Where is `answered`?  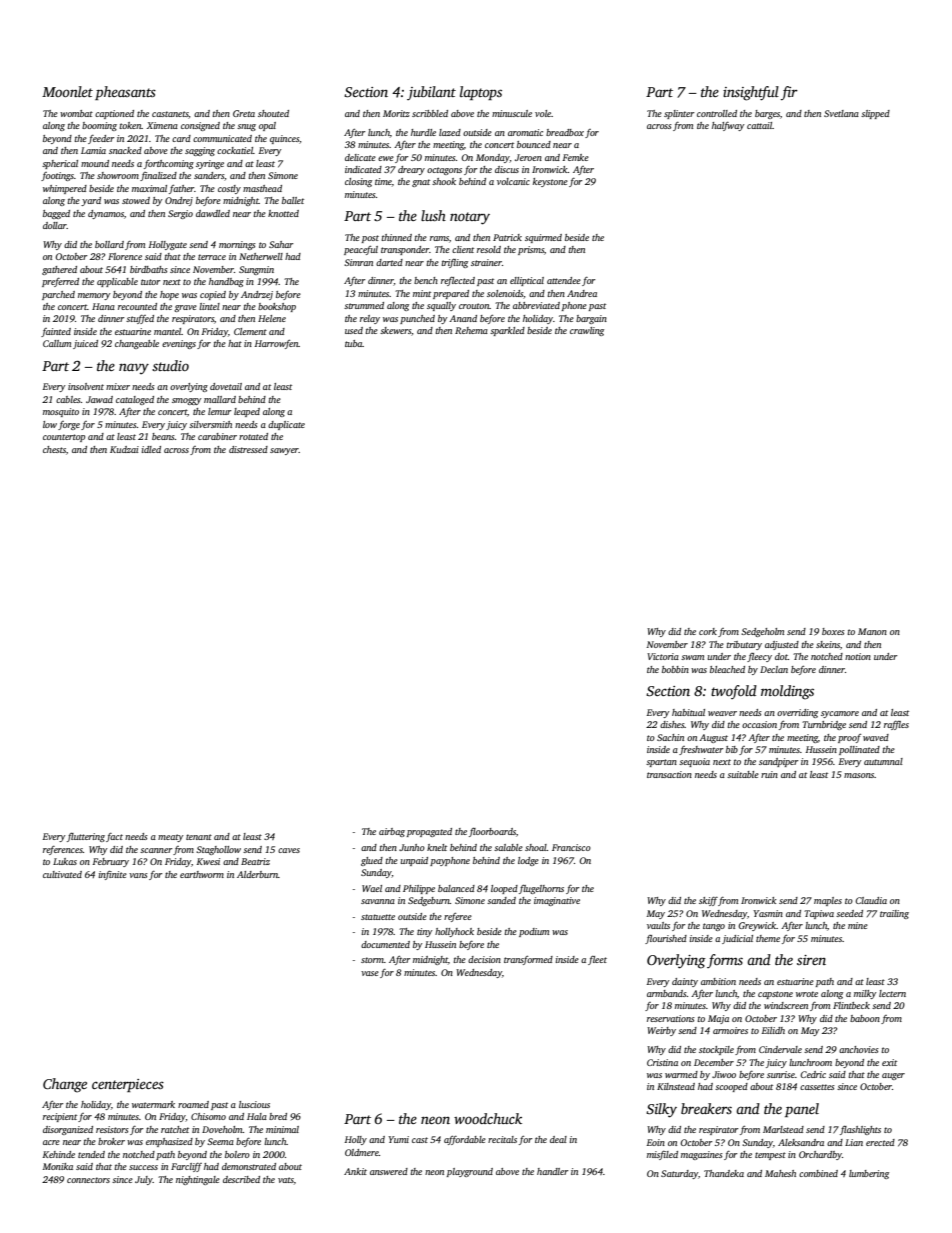 answered is located at coordinates (389, 1171).
